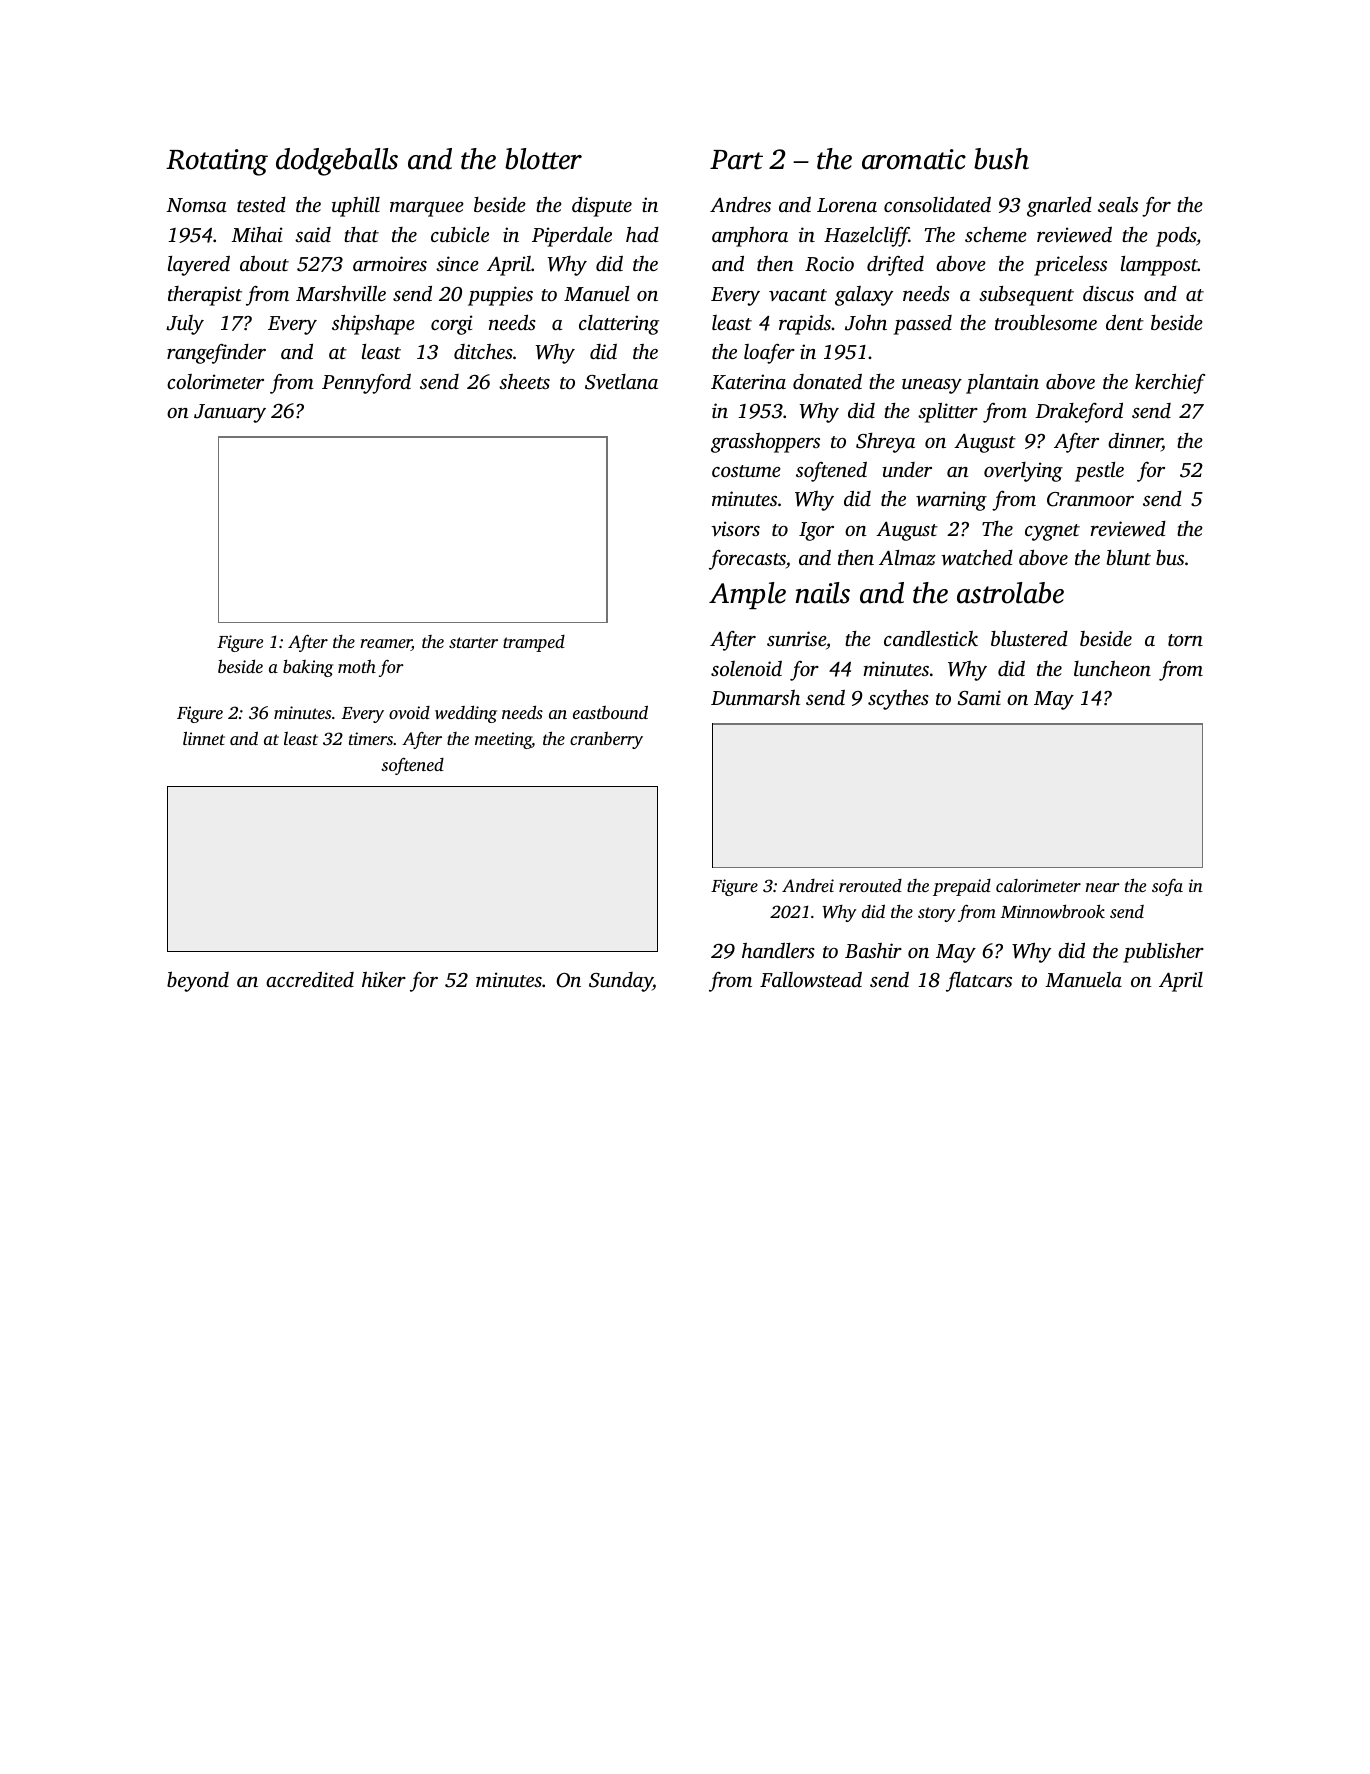 The height and width of the page is (1774, 1370). I want to click on bush, so click(1001, 159).
